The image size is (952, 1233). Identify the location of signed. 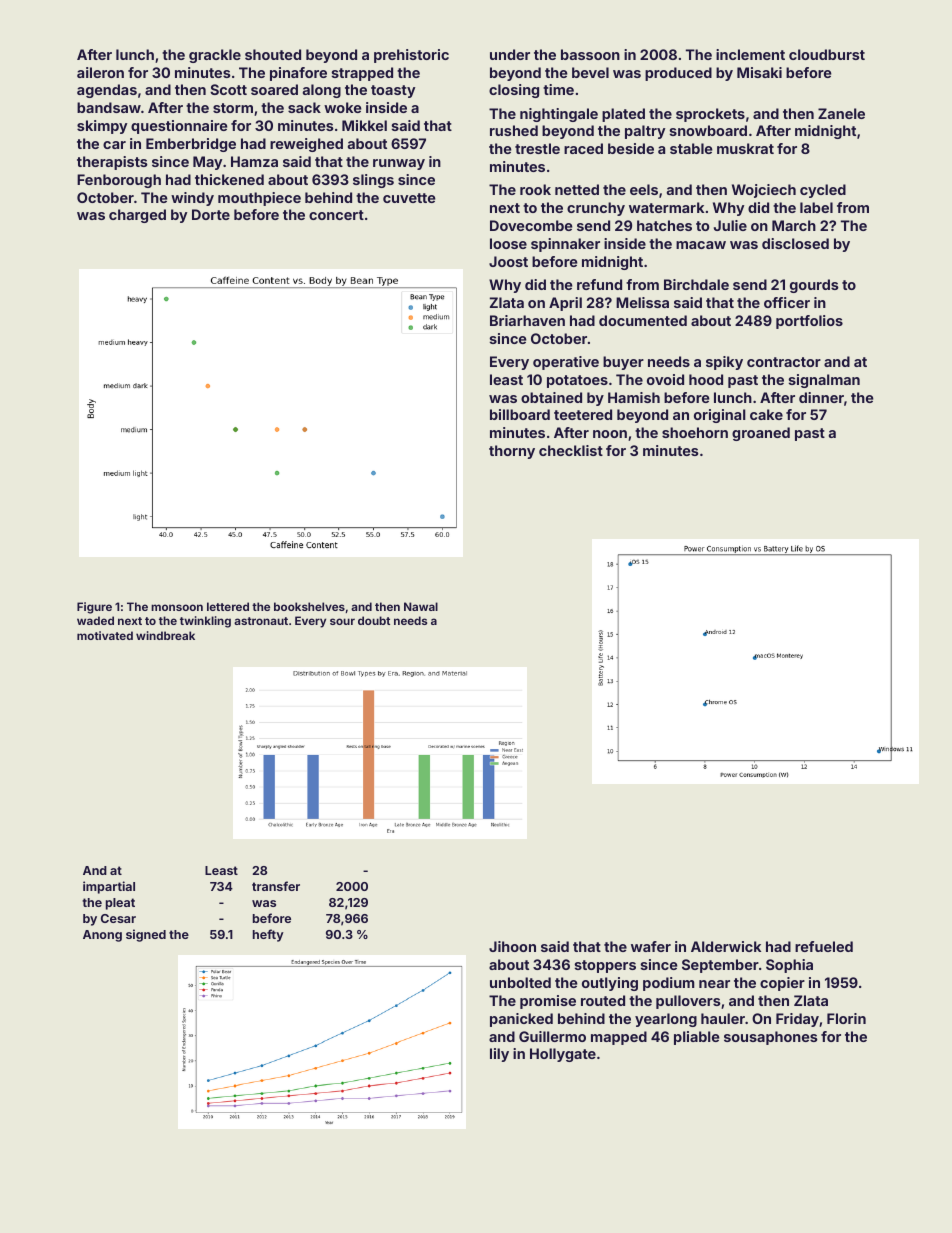
(146, 935).
